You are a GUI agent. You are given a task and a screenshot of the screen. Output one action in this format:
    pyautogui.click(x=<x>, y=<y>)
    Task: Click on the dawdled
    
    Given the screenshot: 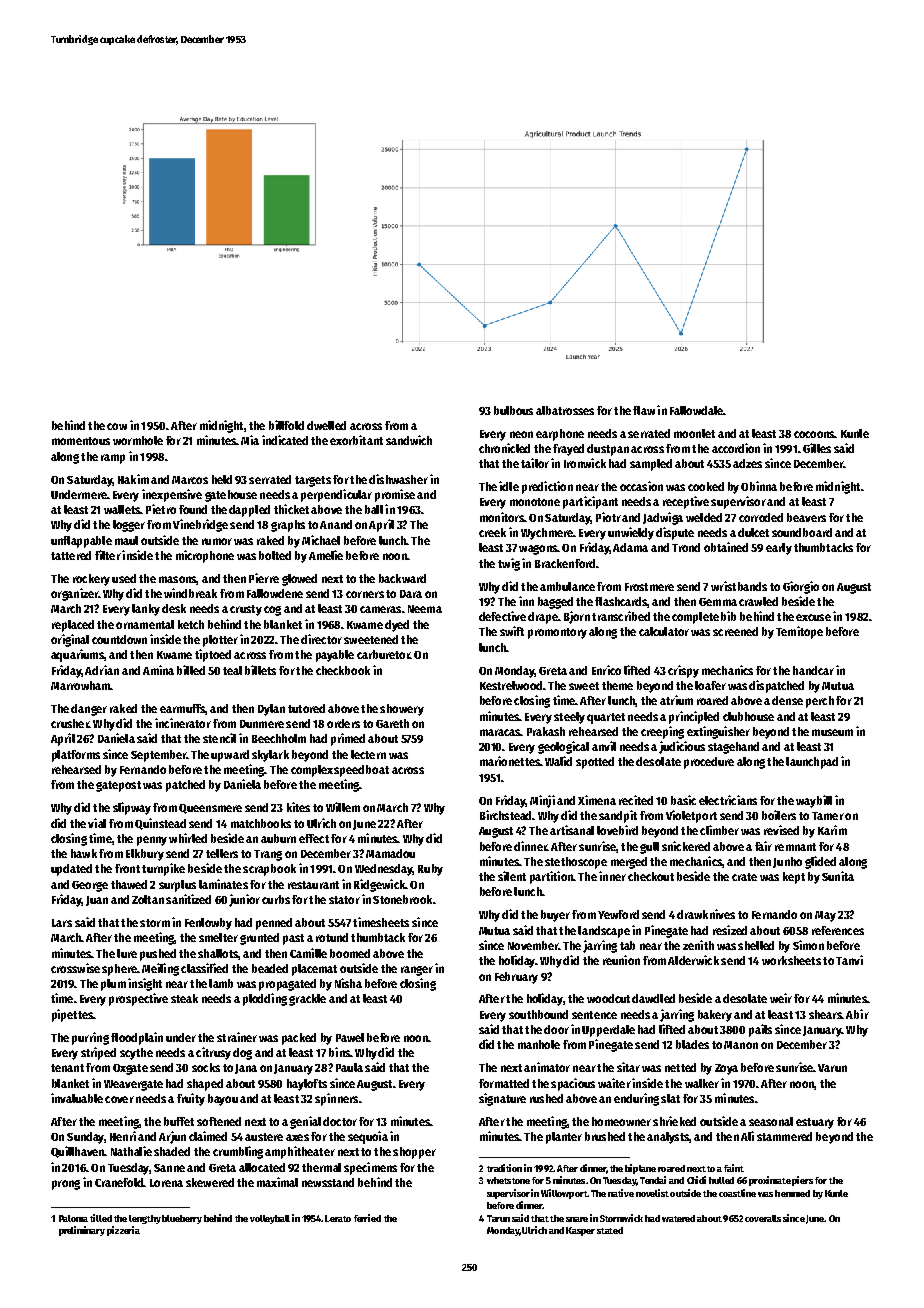 What is the action you would take?
    pyautogui.click(x=653, y=998)
